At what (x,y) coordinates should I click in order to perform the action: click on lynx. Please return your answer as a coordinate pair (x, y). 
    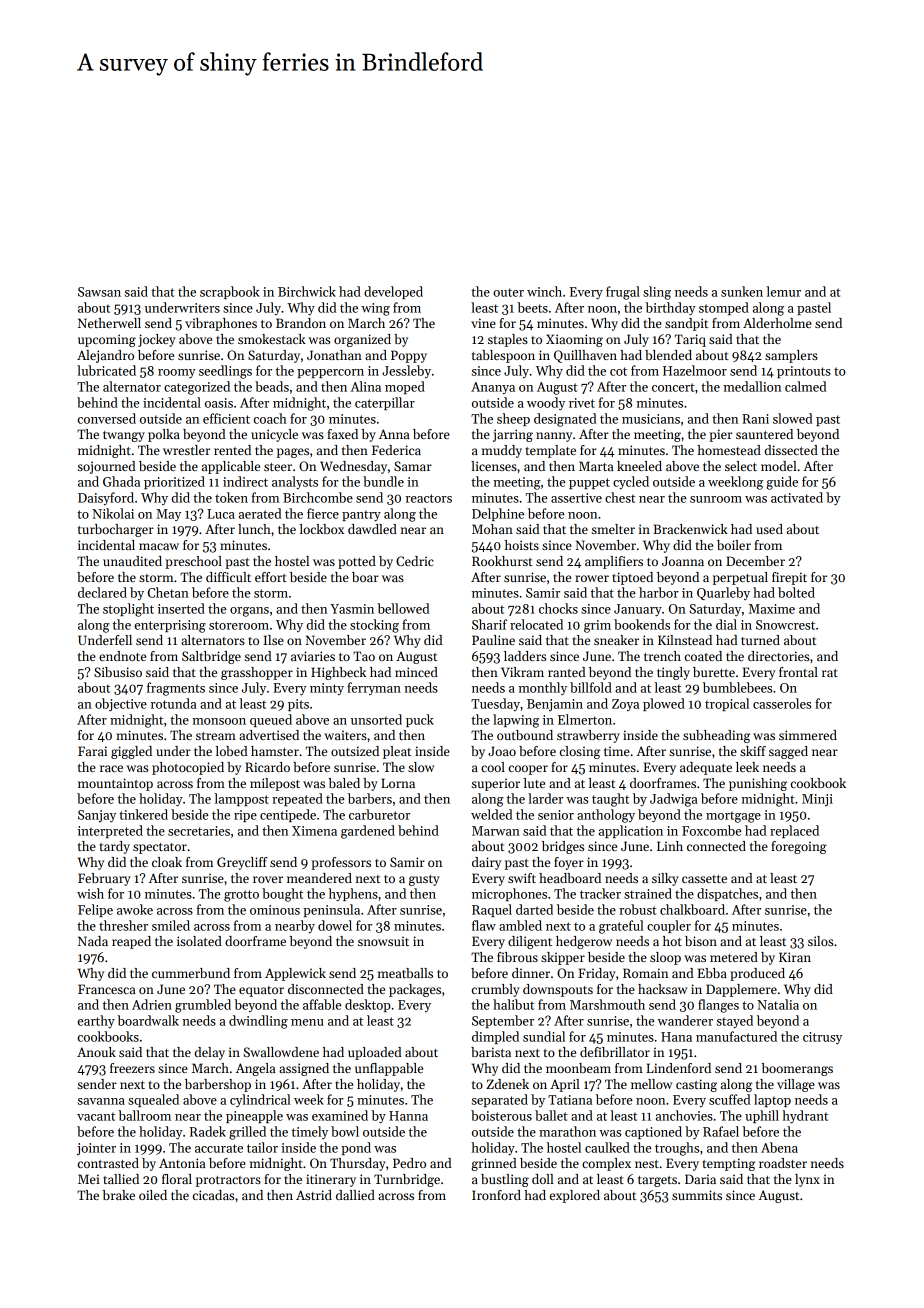
    Looking at the image, I should click on (807, 1180).
